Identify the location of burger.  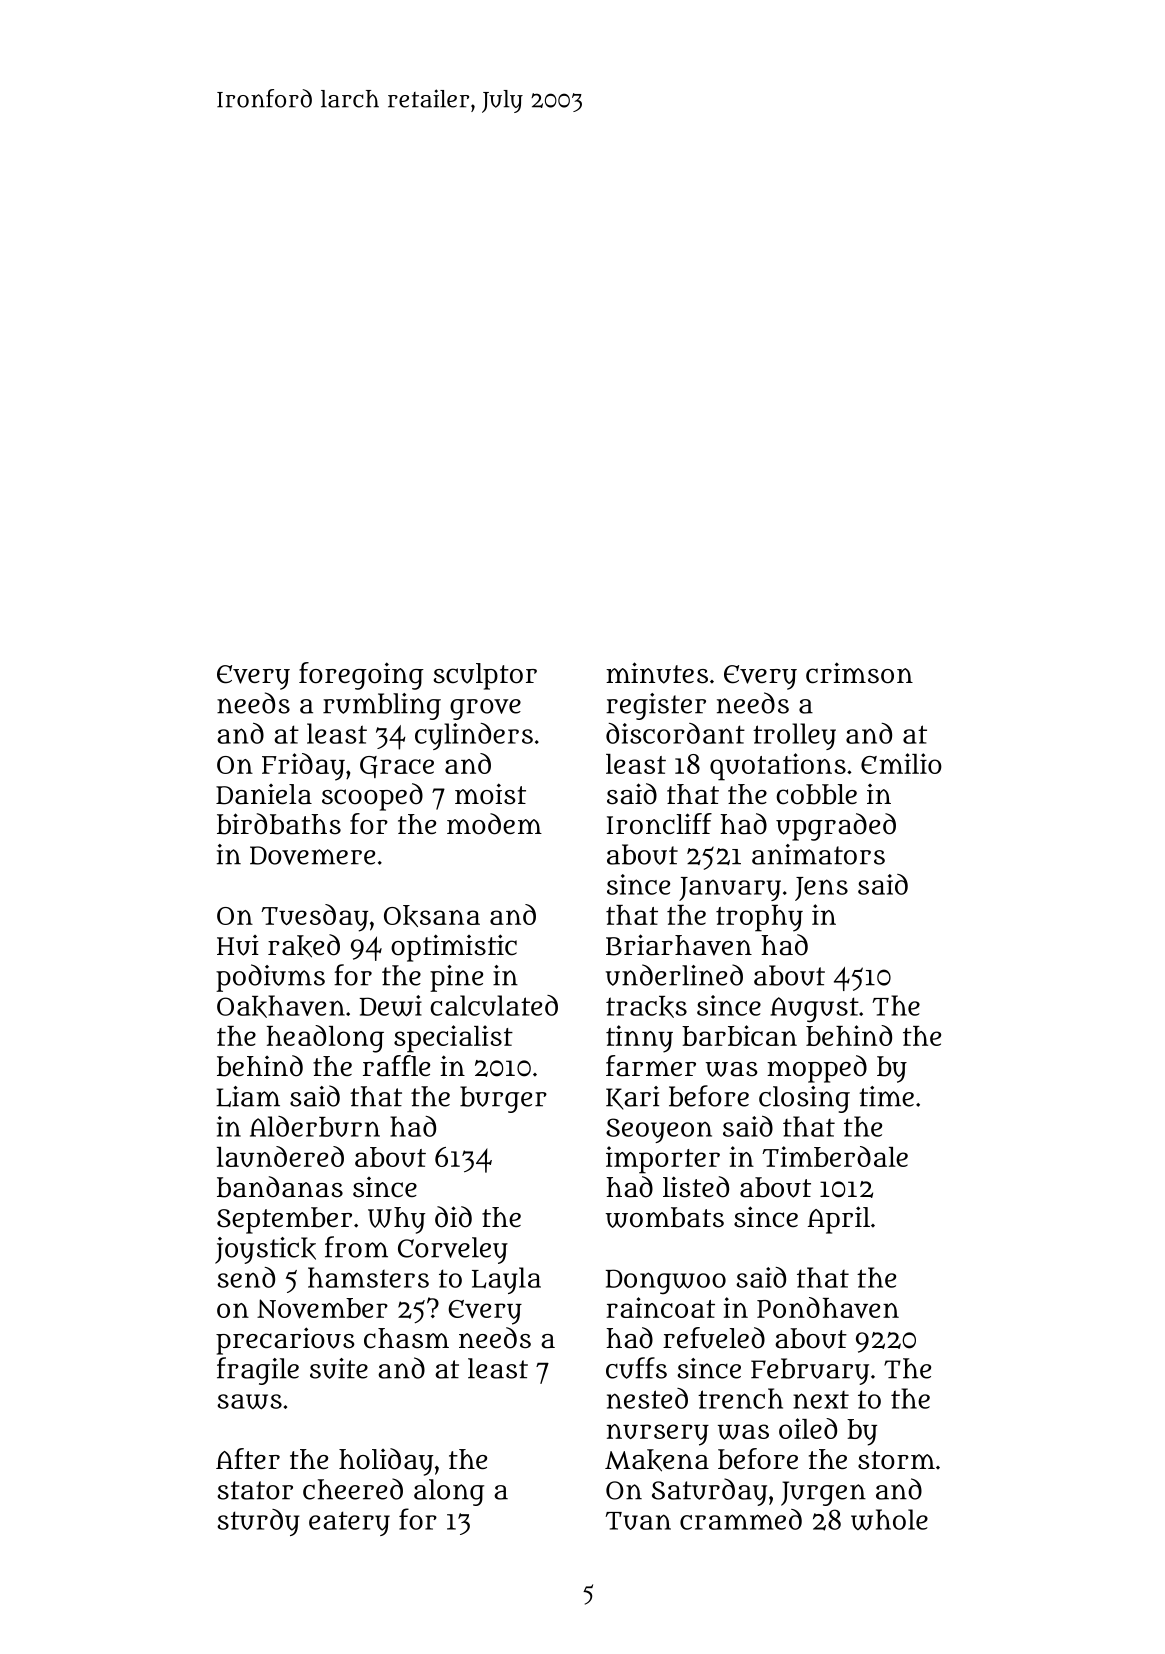
(503, 1099).
